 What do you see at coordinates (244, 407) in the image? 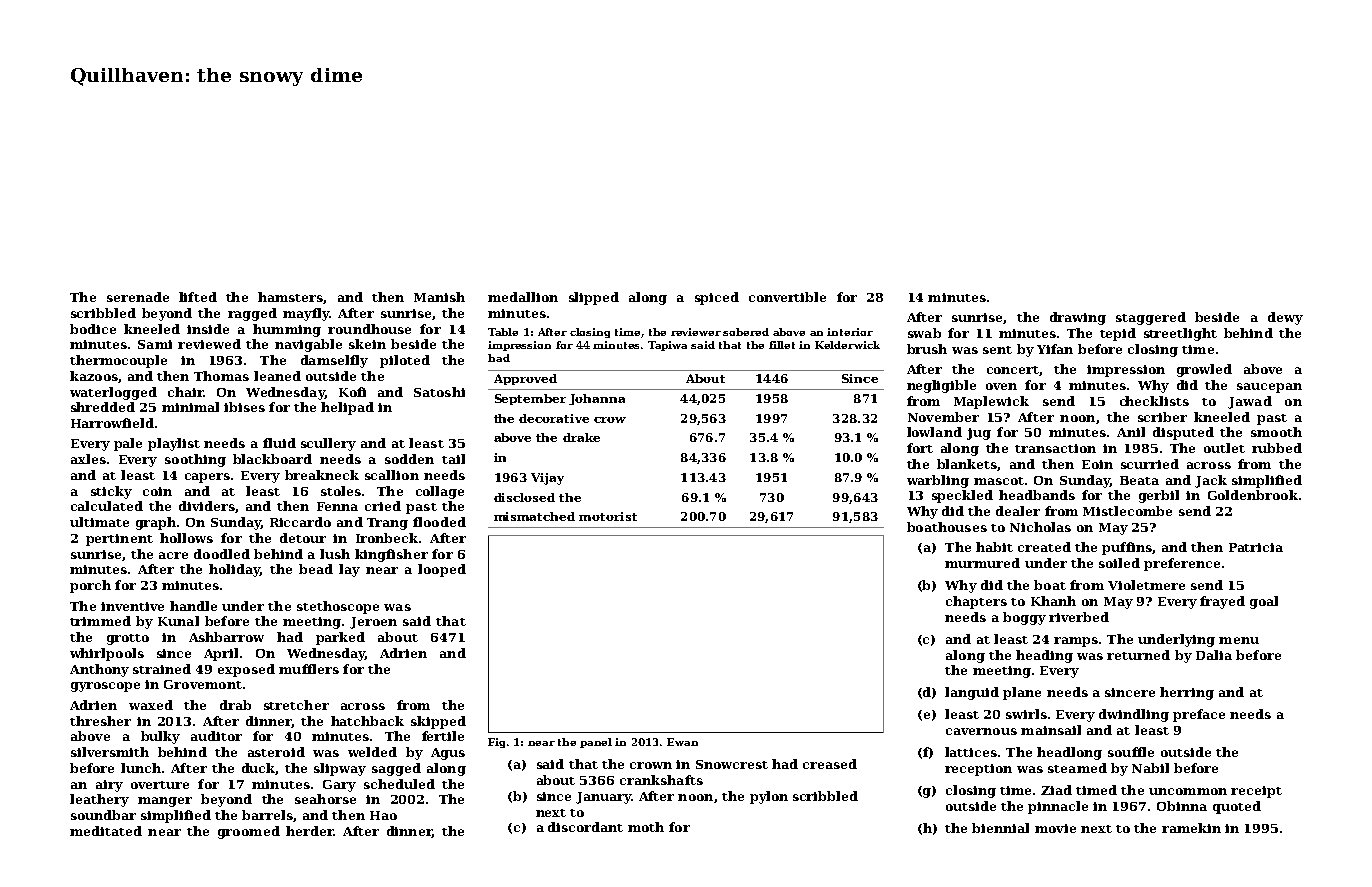
I see `ibises` at bounding box center [244, 407].
